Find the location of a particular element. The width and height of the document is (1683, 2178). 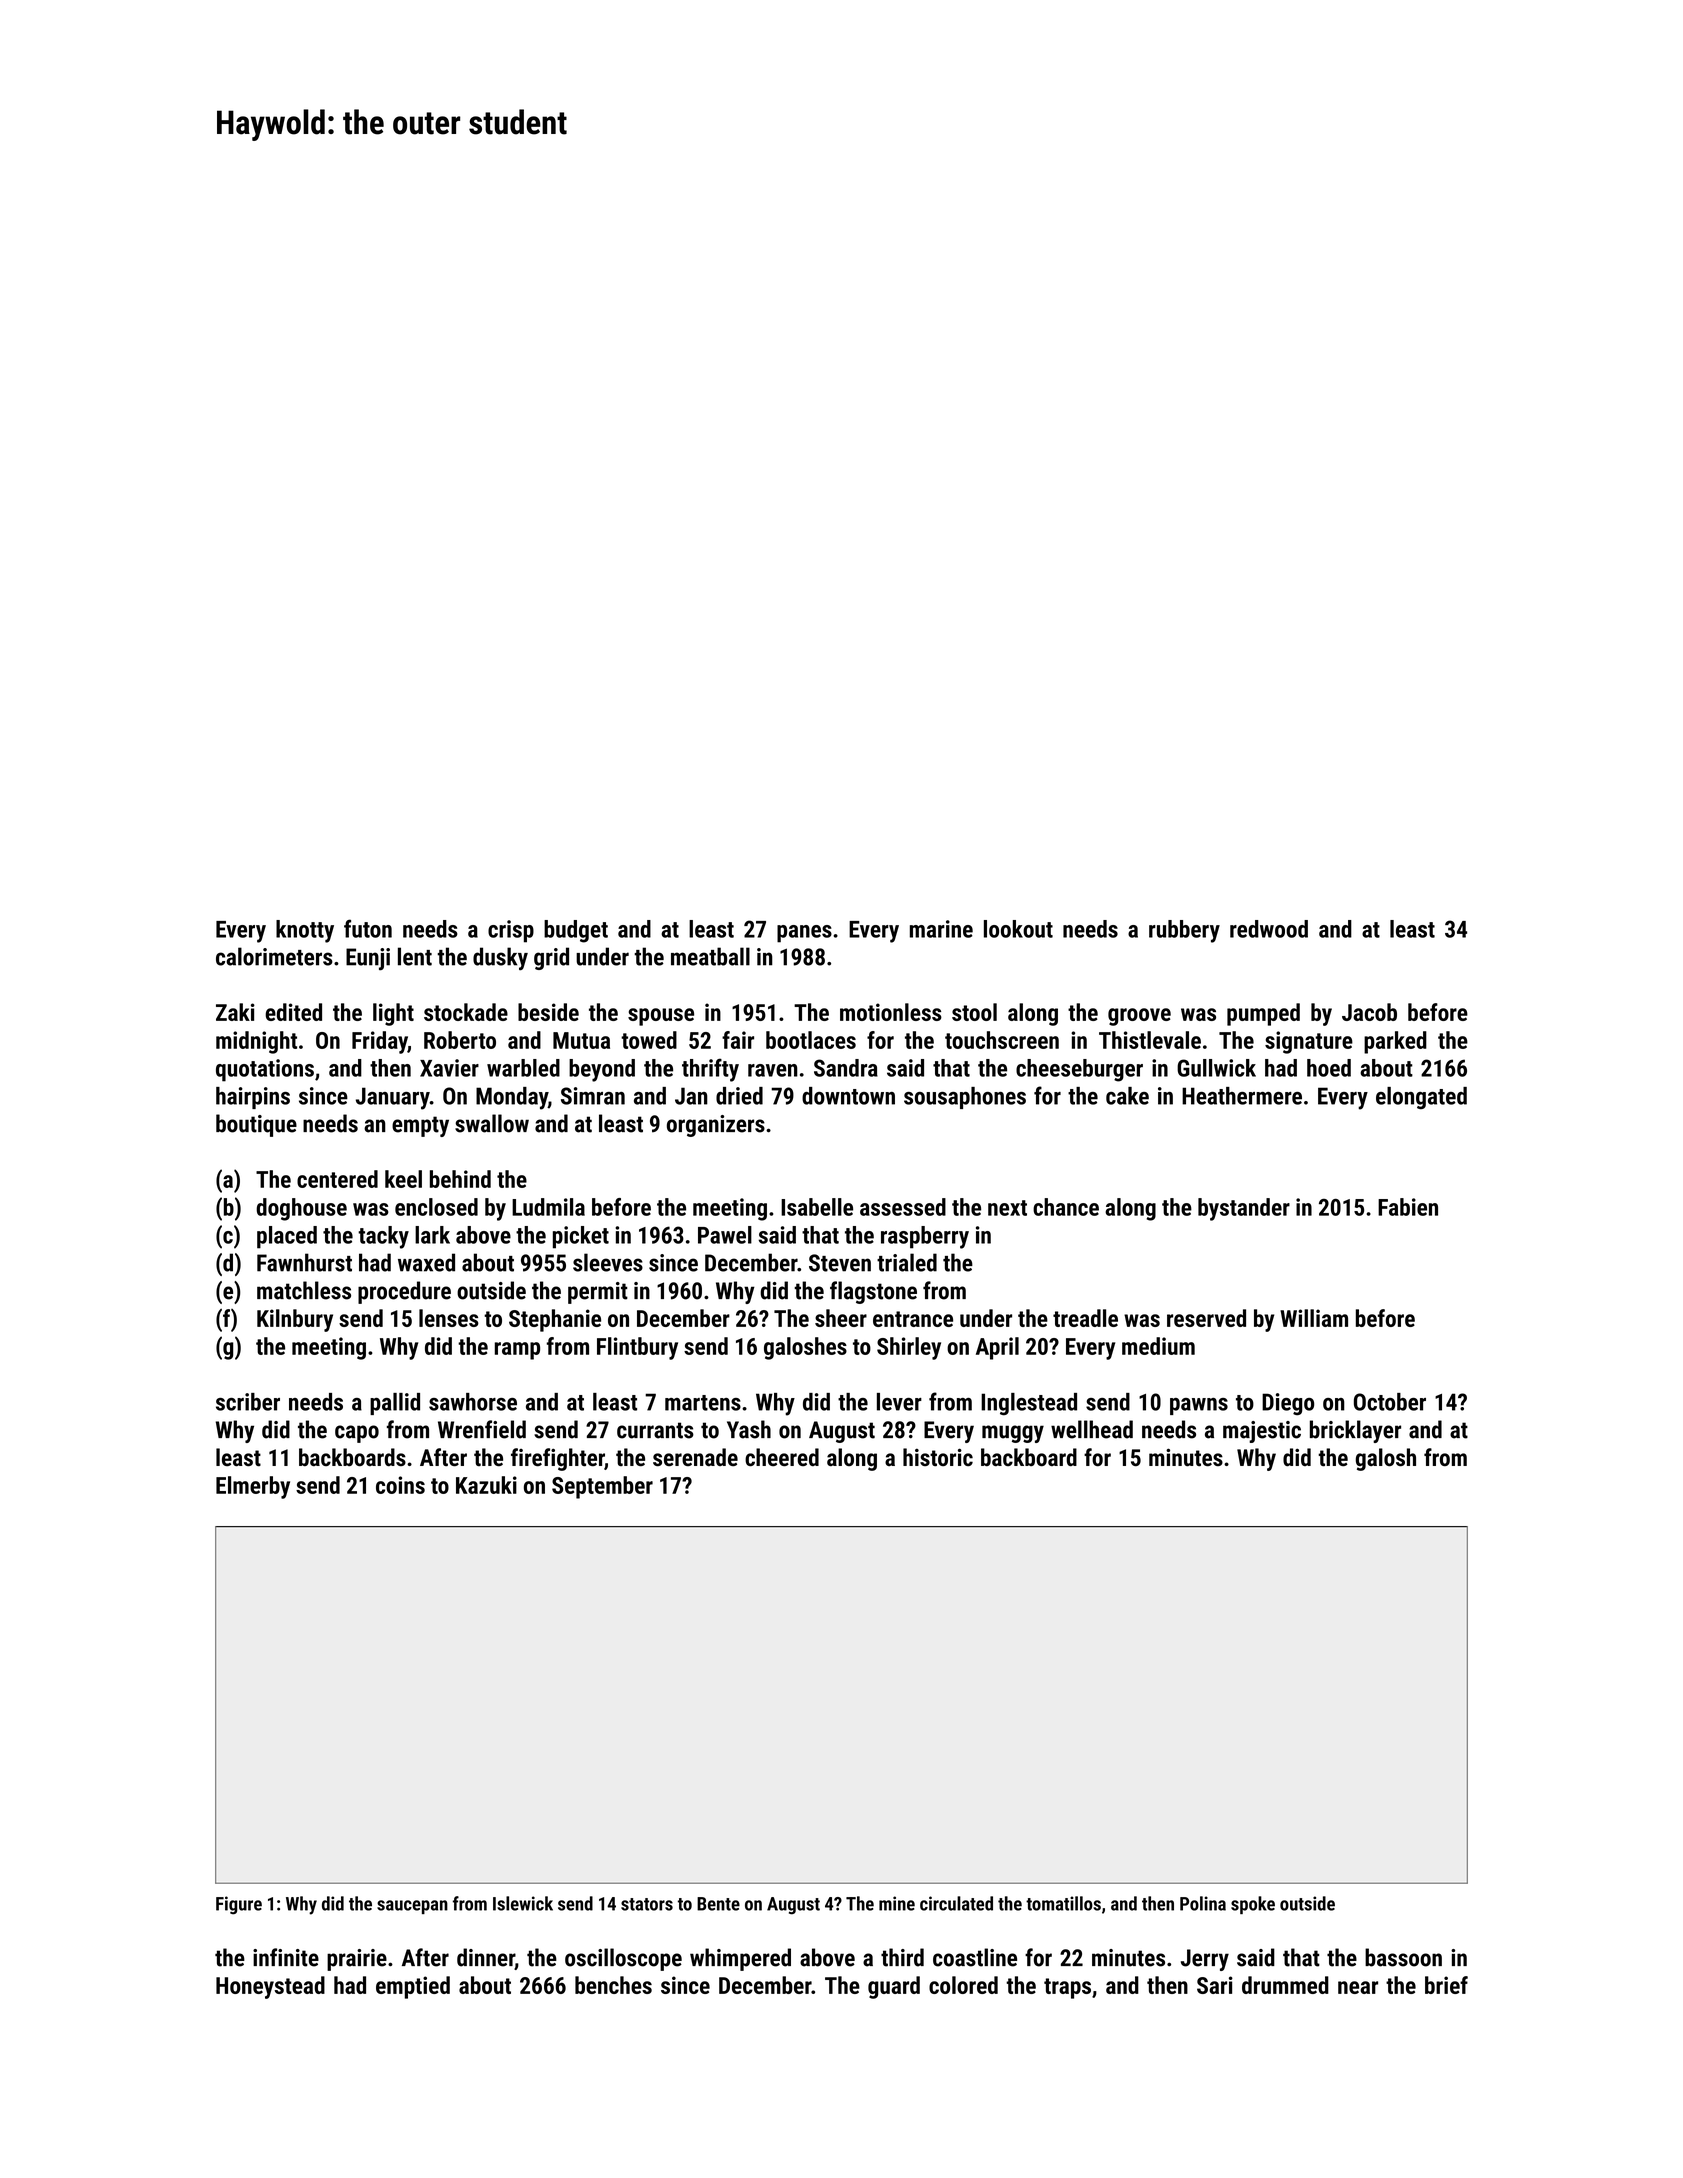

rubbery is located at coordinates (1184, 931).
